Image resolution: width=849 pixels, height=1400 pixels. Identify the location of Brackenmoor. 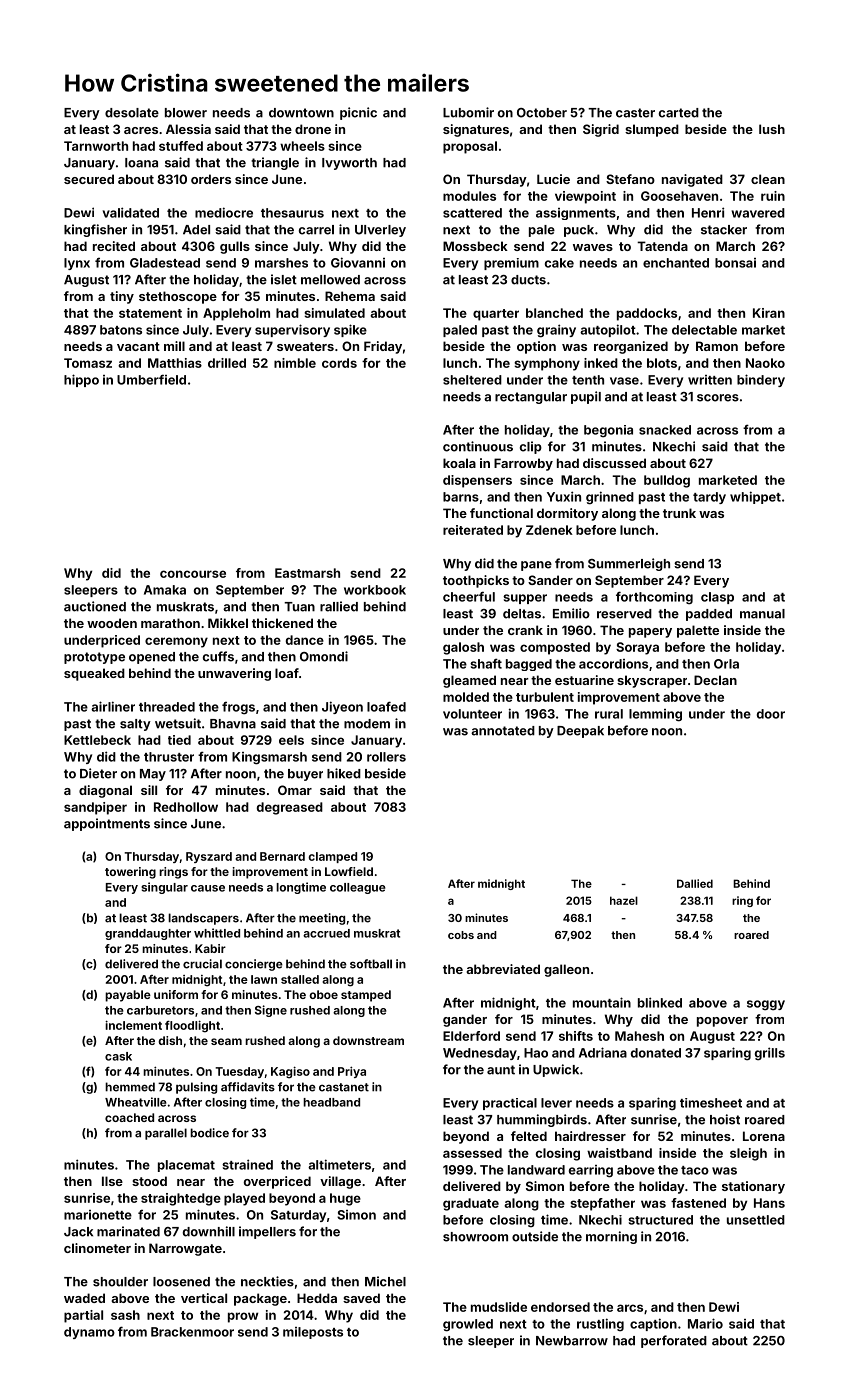
(192, 1332).
